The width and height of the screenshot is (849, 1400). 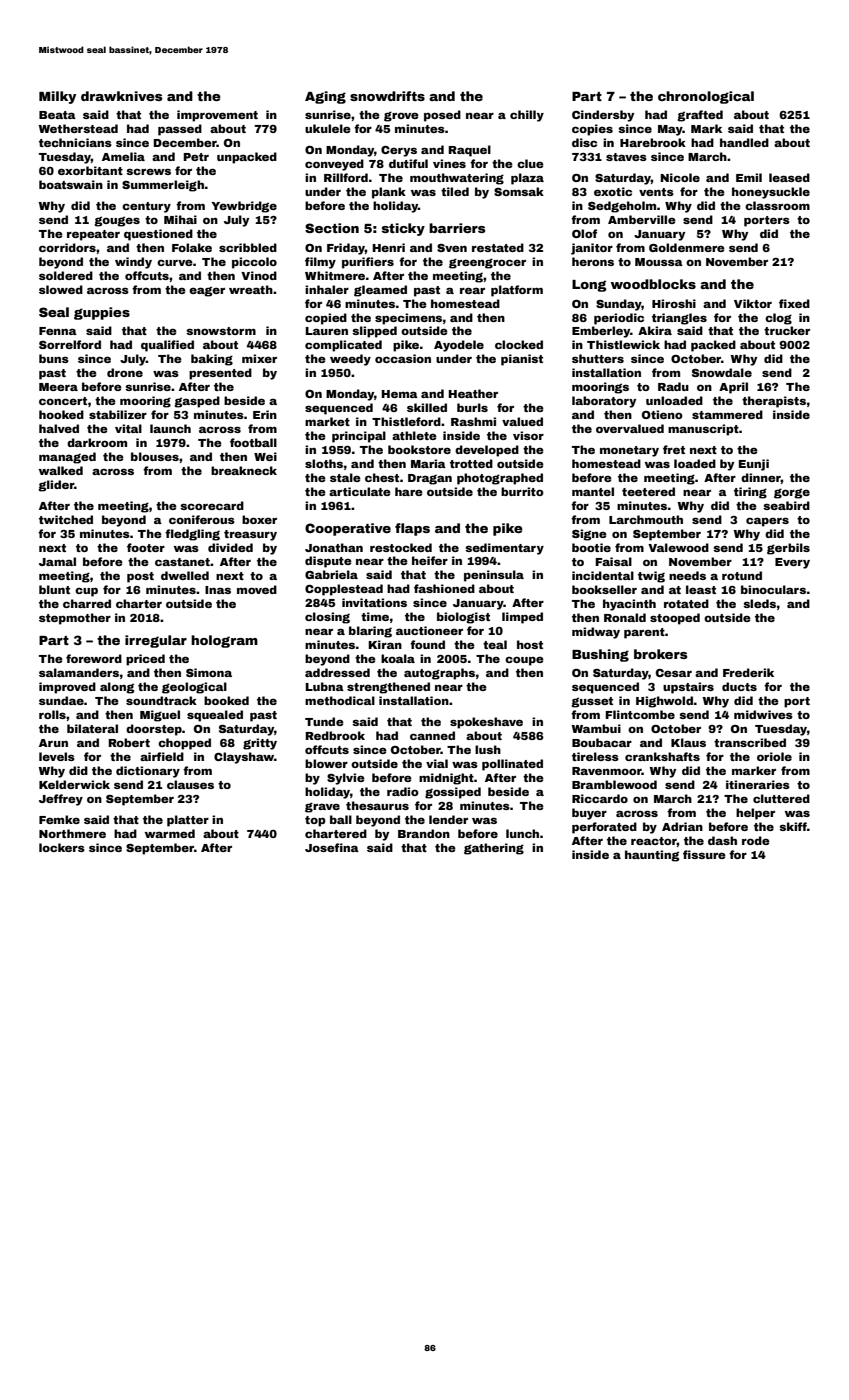 I want to click on Clayshaw, so click(x=244, y=758).
